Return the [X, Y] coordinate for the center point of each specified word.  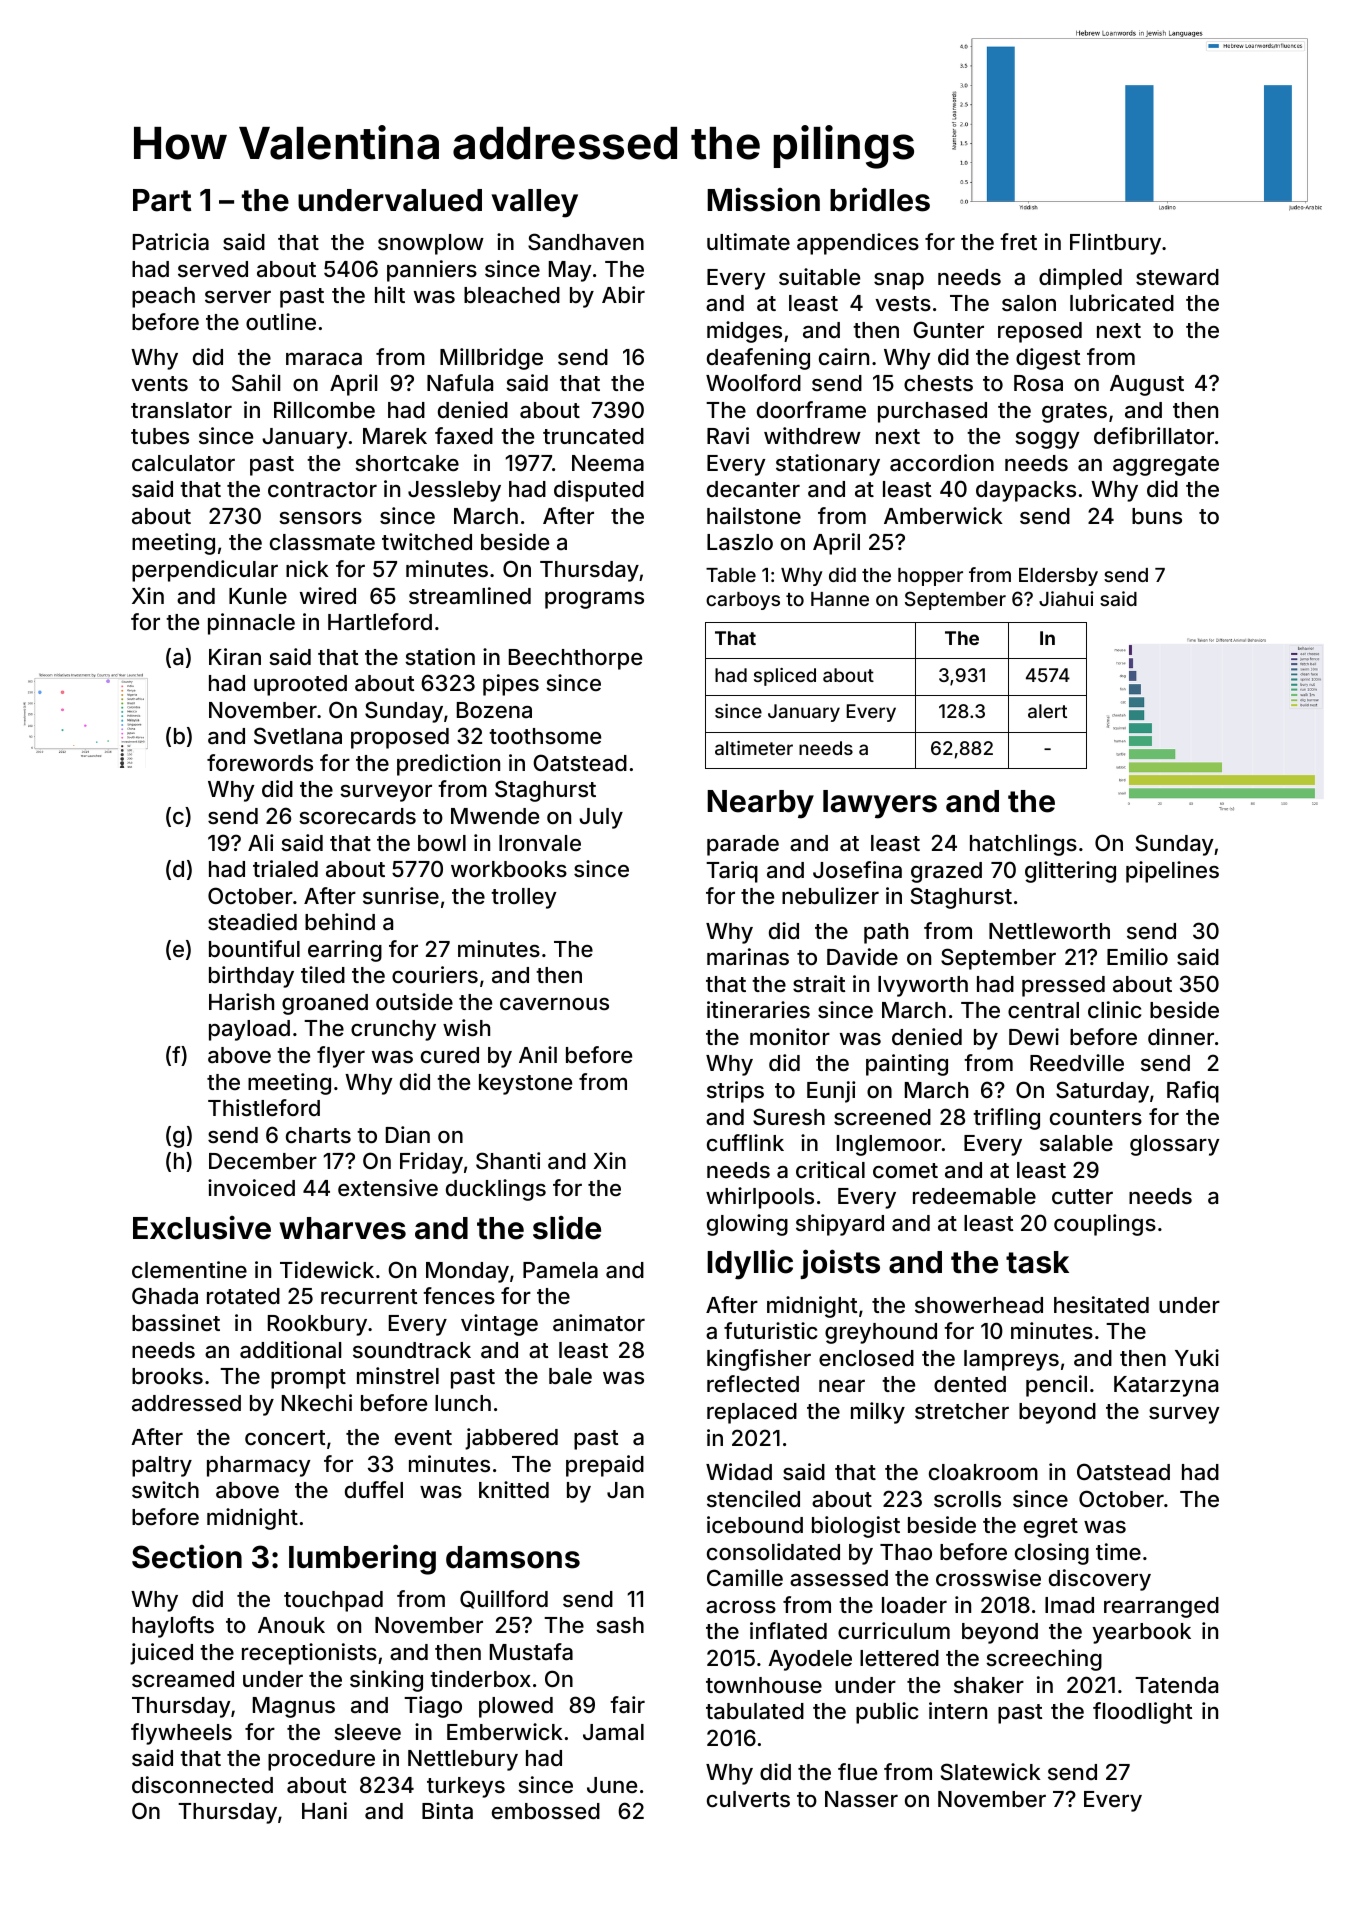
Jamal [613, 1732]
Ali [261, 842]
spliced [785, 677]
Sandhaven [586, 242]
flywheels [181, 1734]
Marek [395, 436]
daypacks [1026, 491]
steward [1177, 277]
